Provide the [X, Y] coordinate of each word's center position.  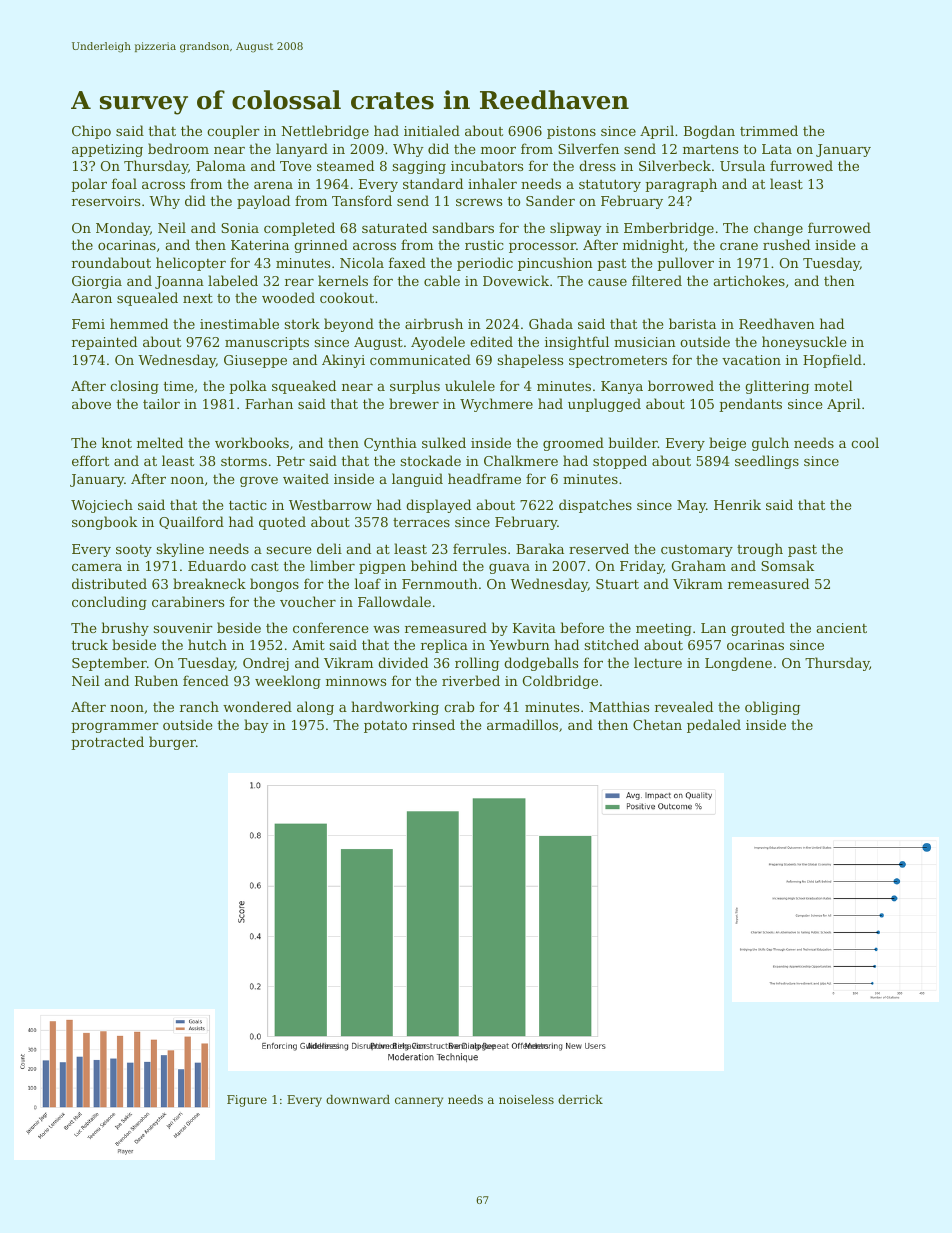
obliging [772, 708]
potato [385, 726]
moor [498, 150]
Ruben [156, 680]
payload [263, 202]
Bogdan [709, 132]
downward [358, 1099]
